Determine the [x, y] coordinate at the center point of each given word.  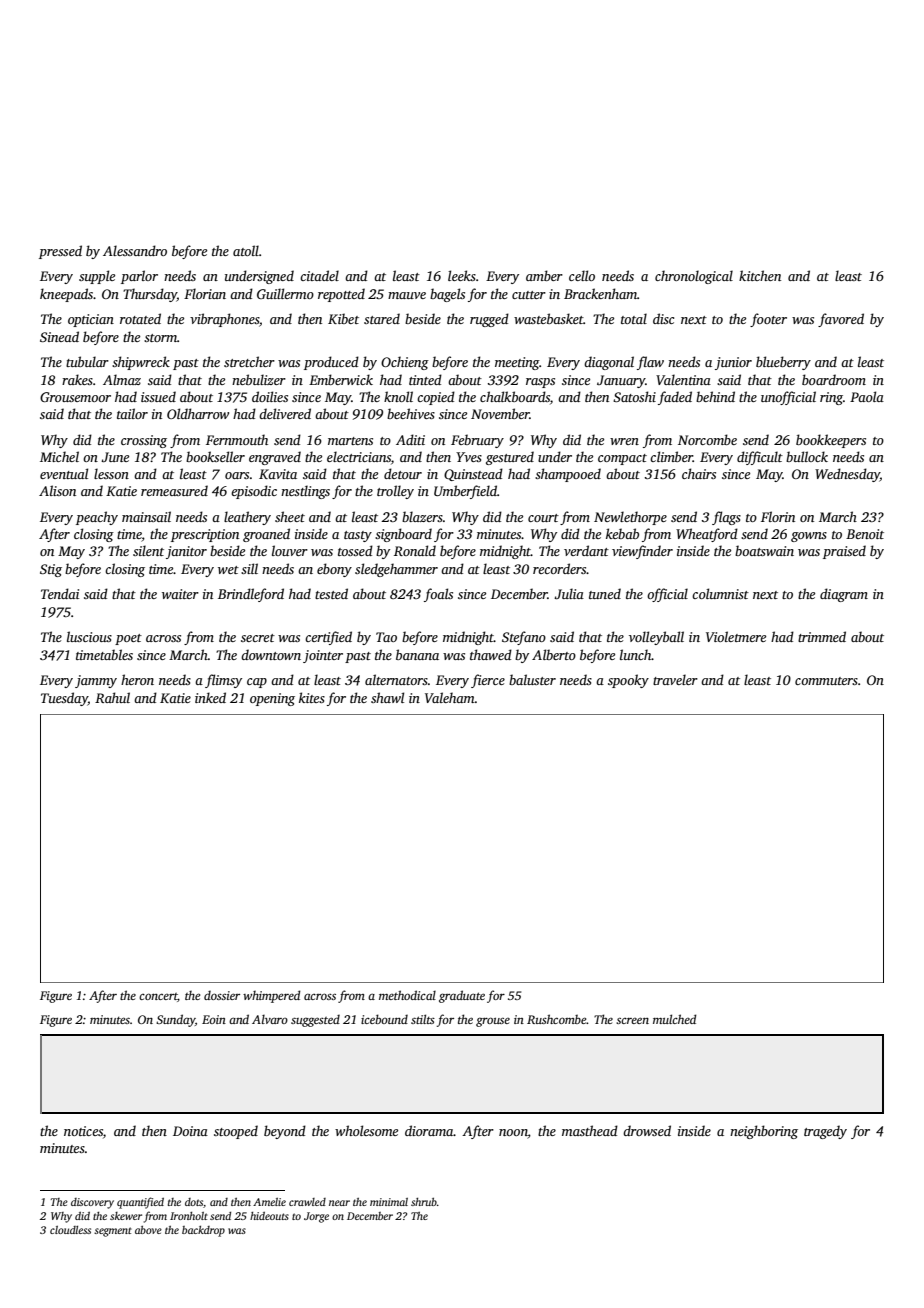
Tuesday [64, 699]
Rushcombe [557, 1019]
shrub [424, 1202]
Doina [190, 1131]
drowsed [647, 1130]
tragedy [825, 1132]
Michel [59, 456]
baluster [532, 679]
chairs [699, 473]
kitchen [760, 275]
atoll [246, 250]
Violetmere [736, 636]
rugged [489, 320]
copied [436, 398]
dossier [222, 995]
